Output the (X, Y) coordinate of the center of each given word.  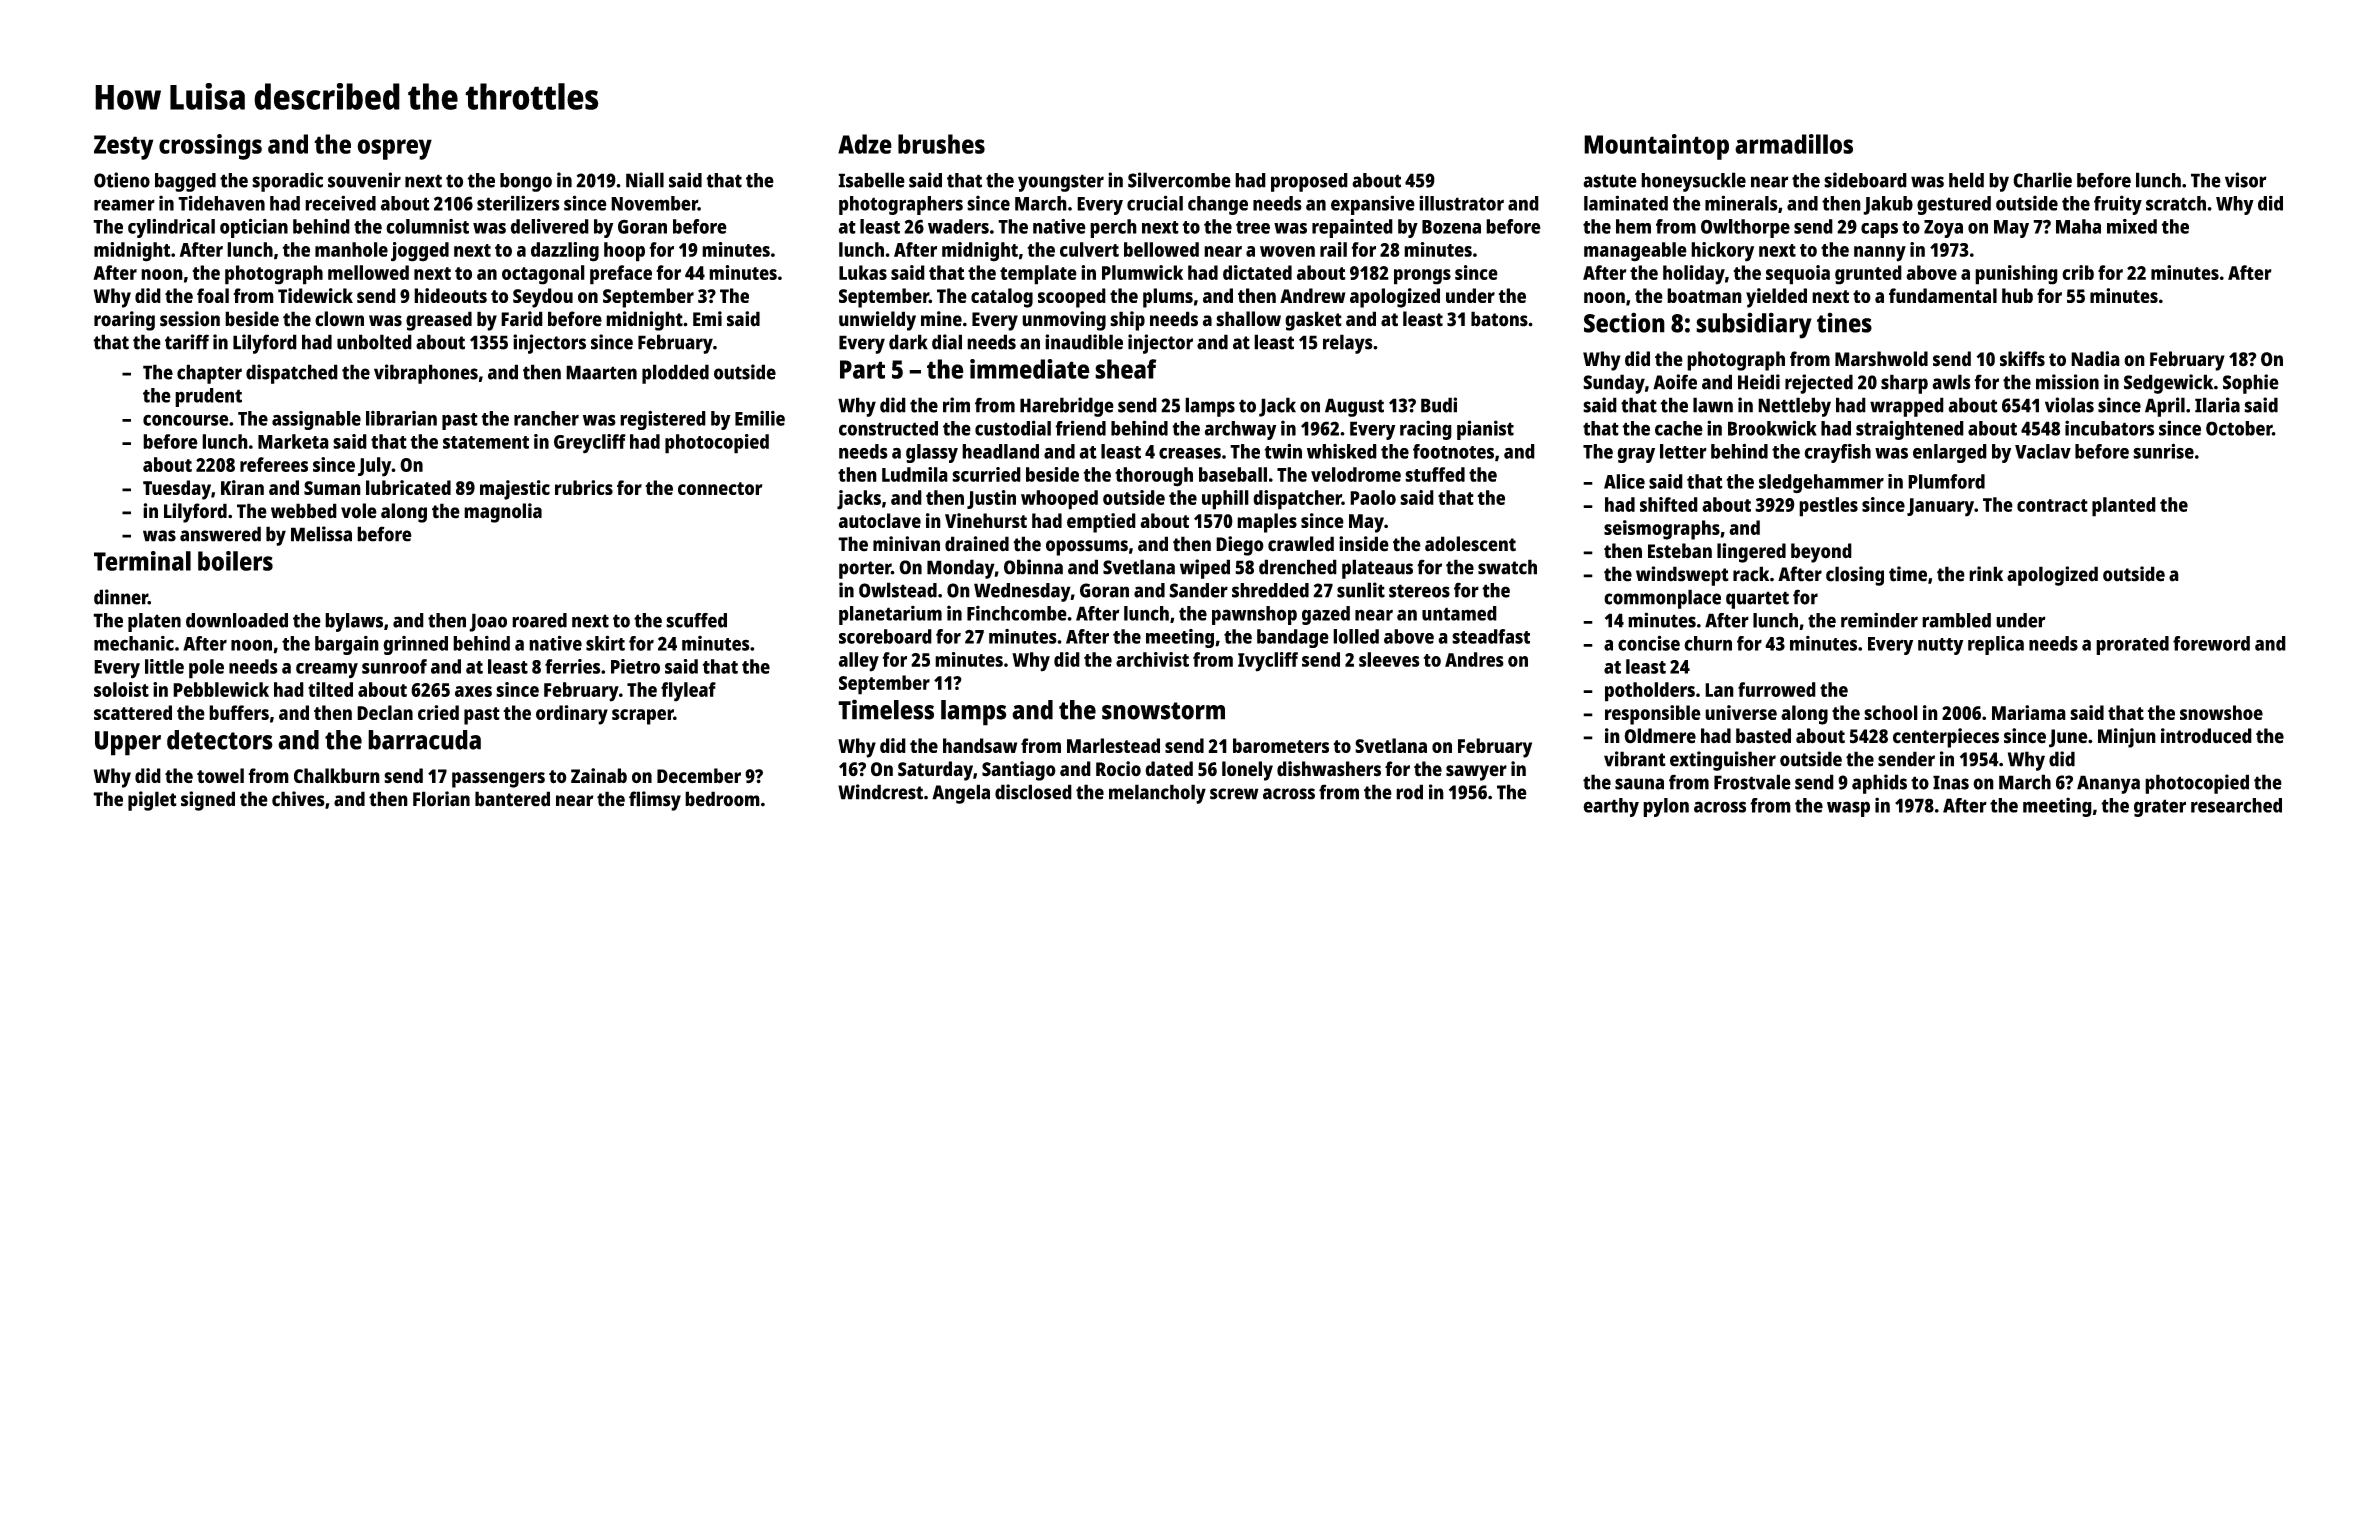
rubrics (584, 487)
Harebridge (1067, 407)
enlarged (1950, 453)
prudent (208, 397)
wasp (1848, 809)
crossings (210, 147)
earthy (1611, 807)
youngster (1061, 183)
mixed (2132, 226)
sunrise (2163, 451)
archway (1240, 430)
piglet (152, 801)
